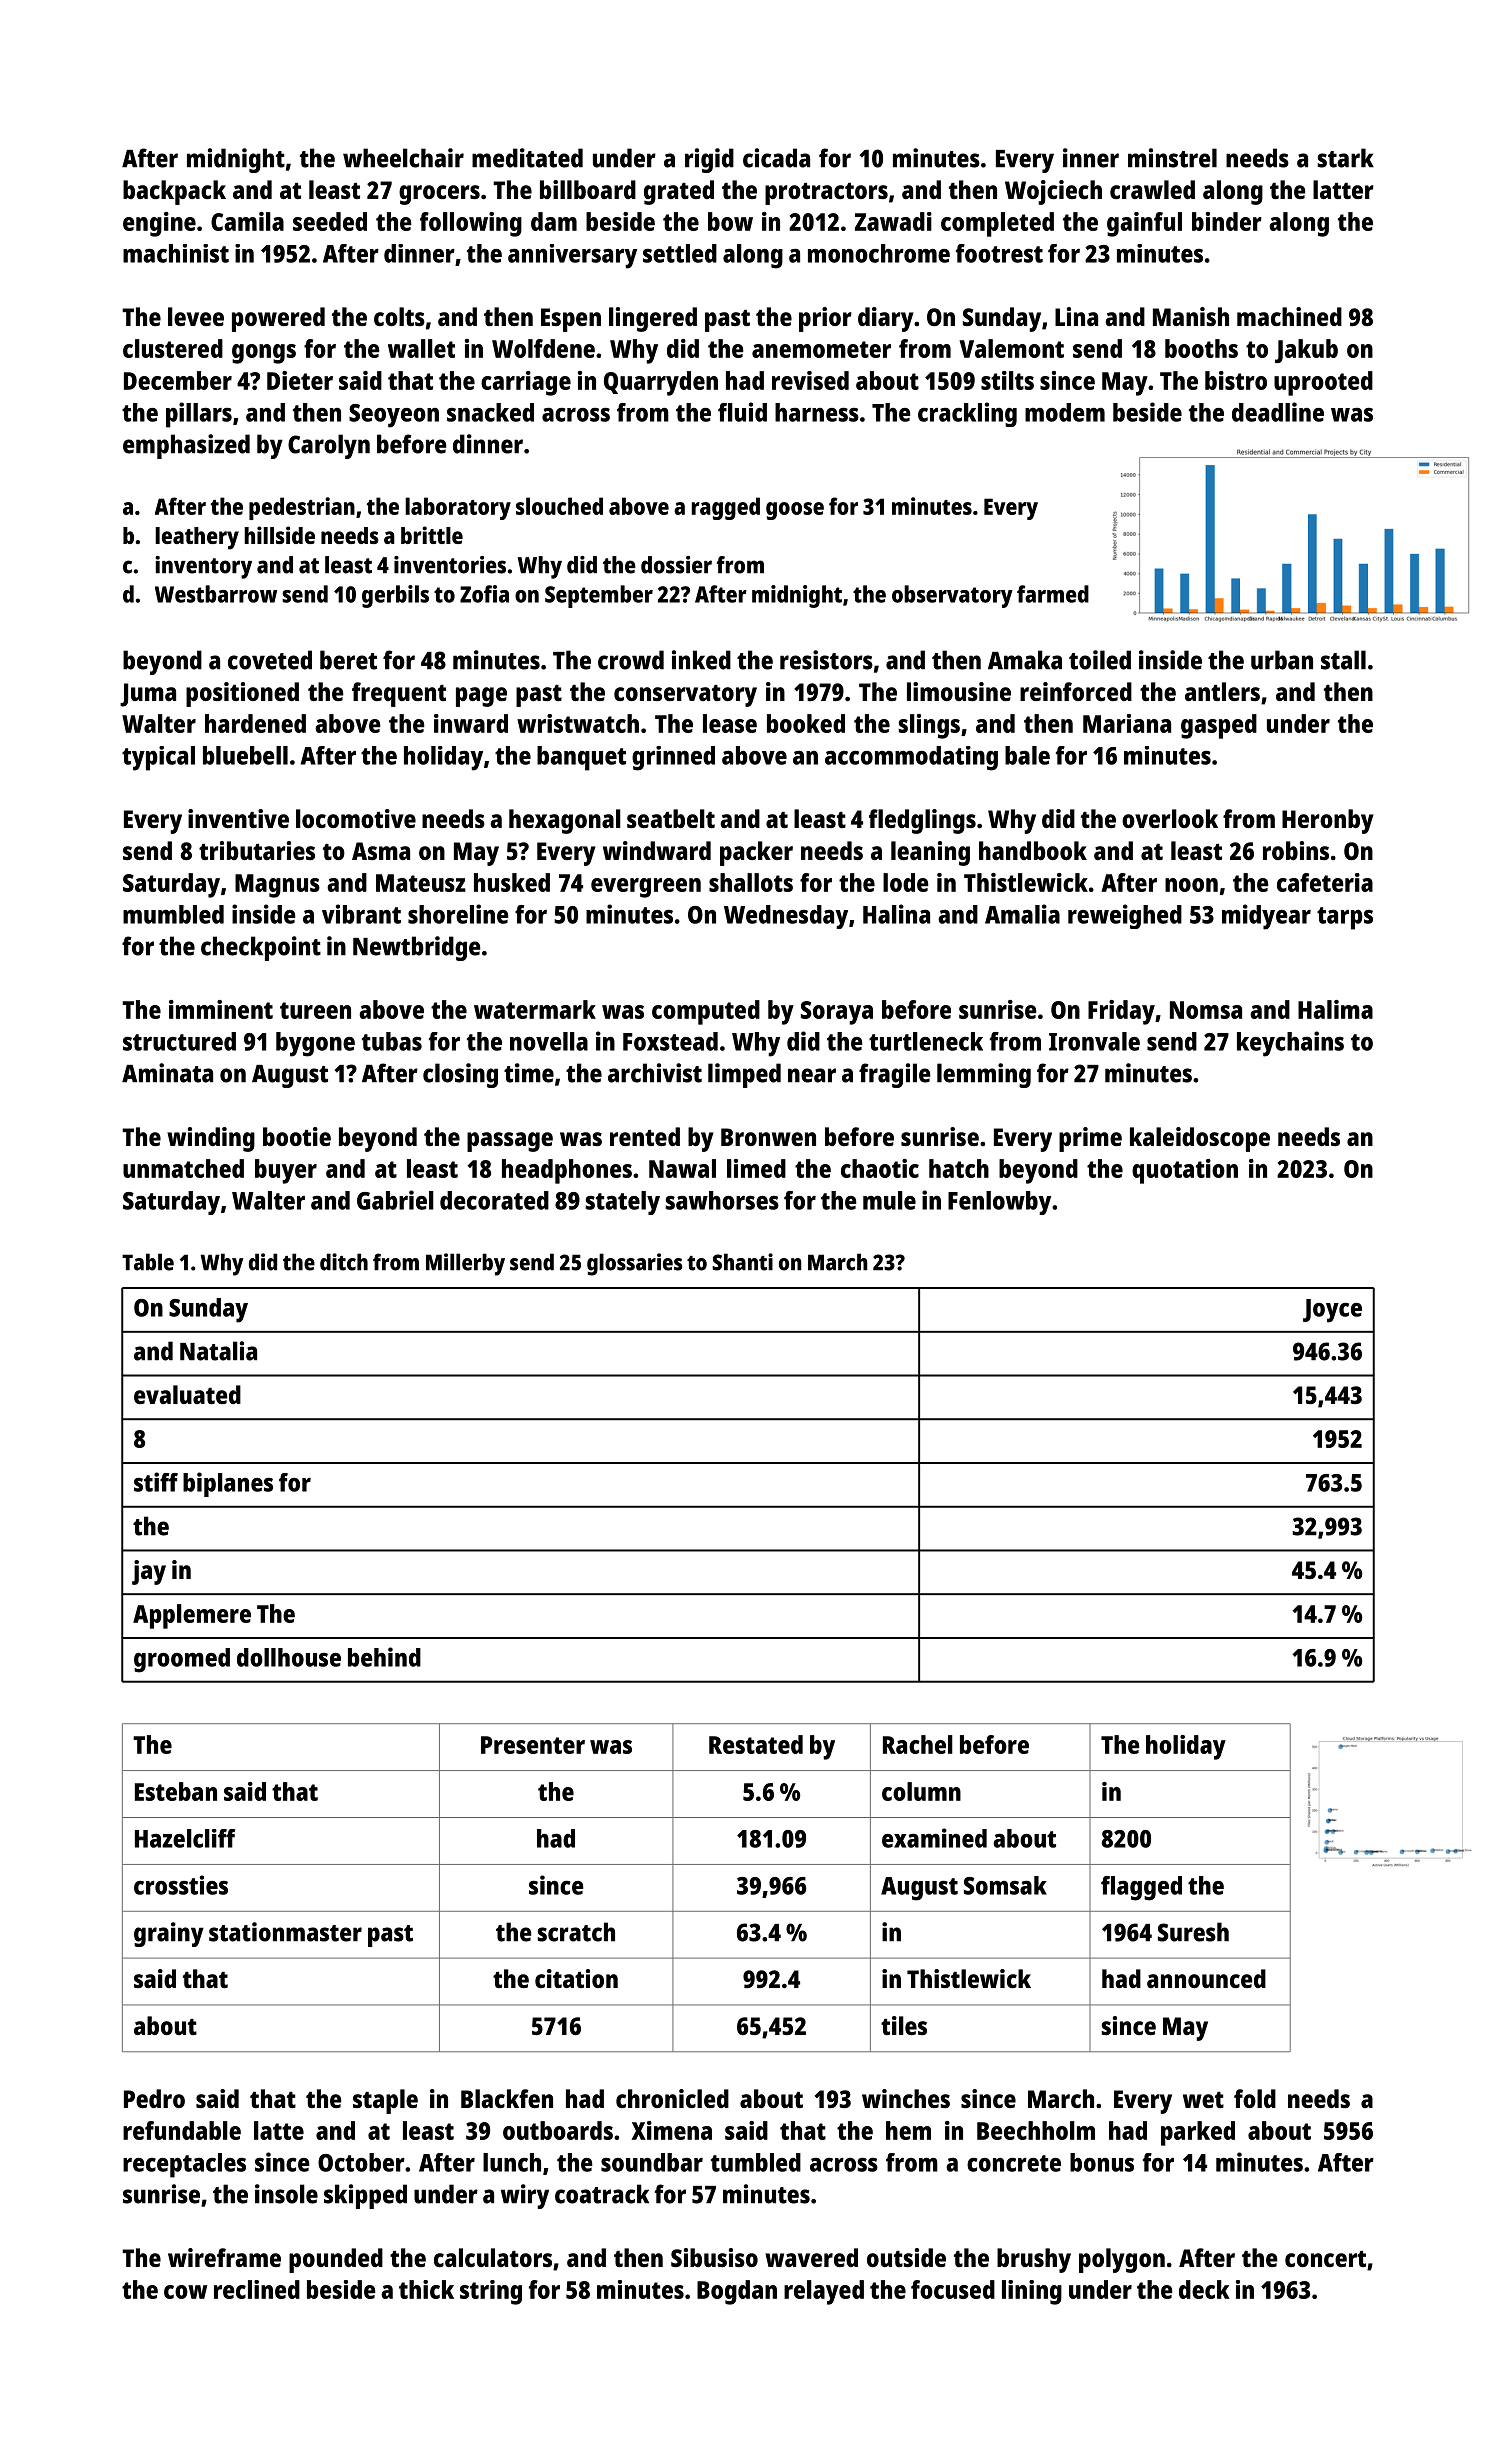 This screenshot has width=1496, height=2464. I want to click on typical, so click(158, 758).
